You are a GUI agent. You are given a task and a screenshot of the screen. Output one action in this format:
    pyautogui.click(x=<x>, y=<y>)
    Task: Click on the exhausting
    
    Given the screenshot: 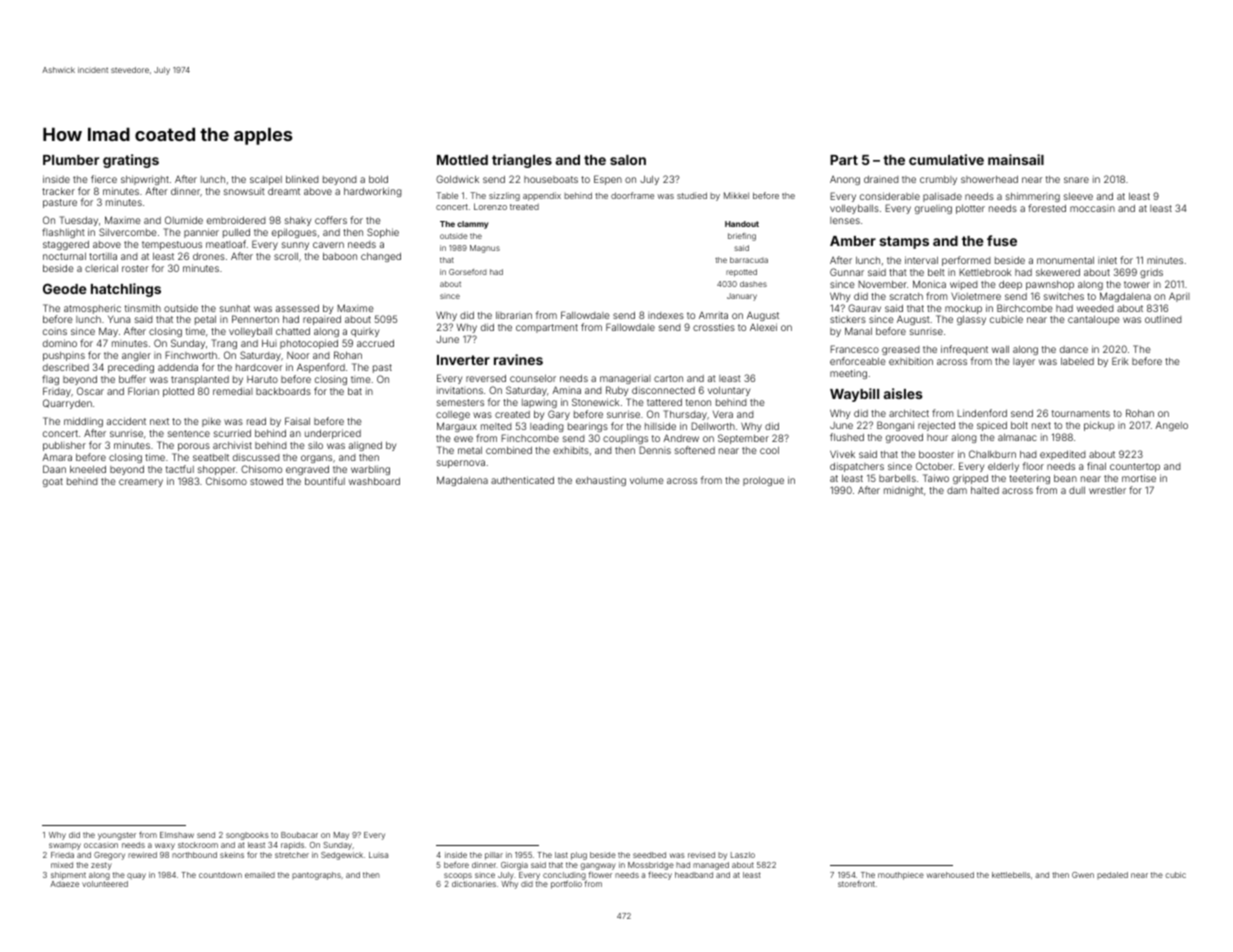 What is the action you would take?
    pyautogui.click(x=601, y=481)
